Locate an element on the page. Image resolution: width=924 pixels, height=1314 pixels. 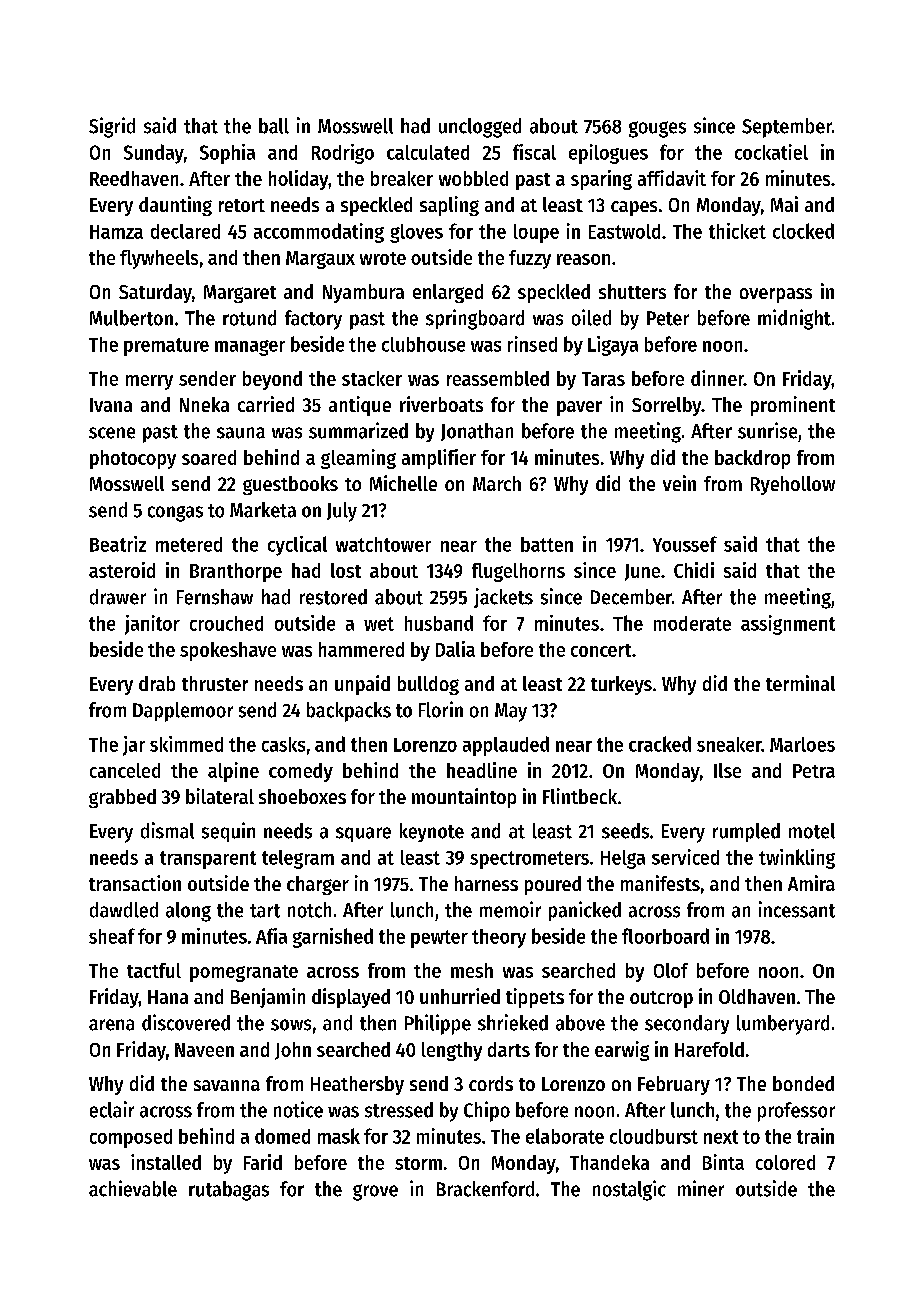
ball is located at coordinates (274, 126).
